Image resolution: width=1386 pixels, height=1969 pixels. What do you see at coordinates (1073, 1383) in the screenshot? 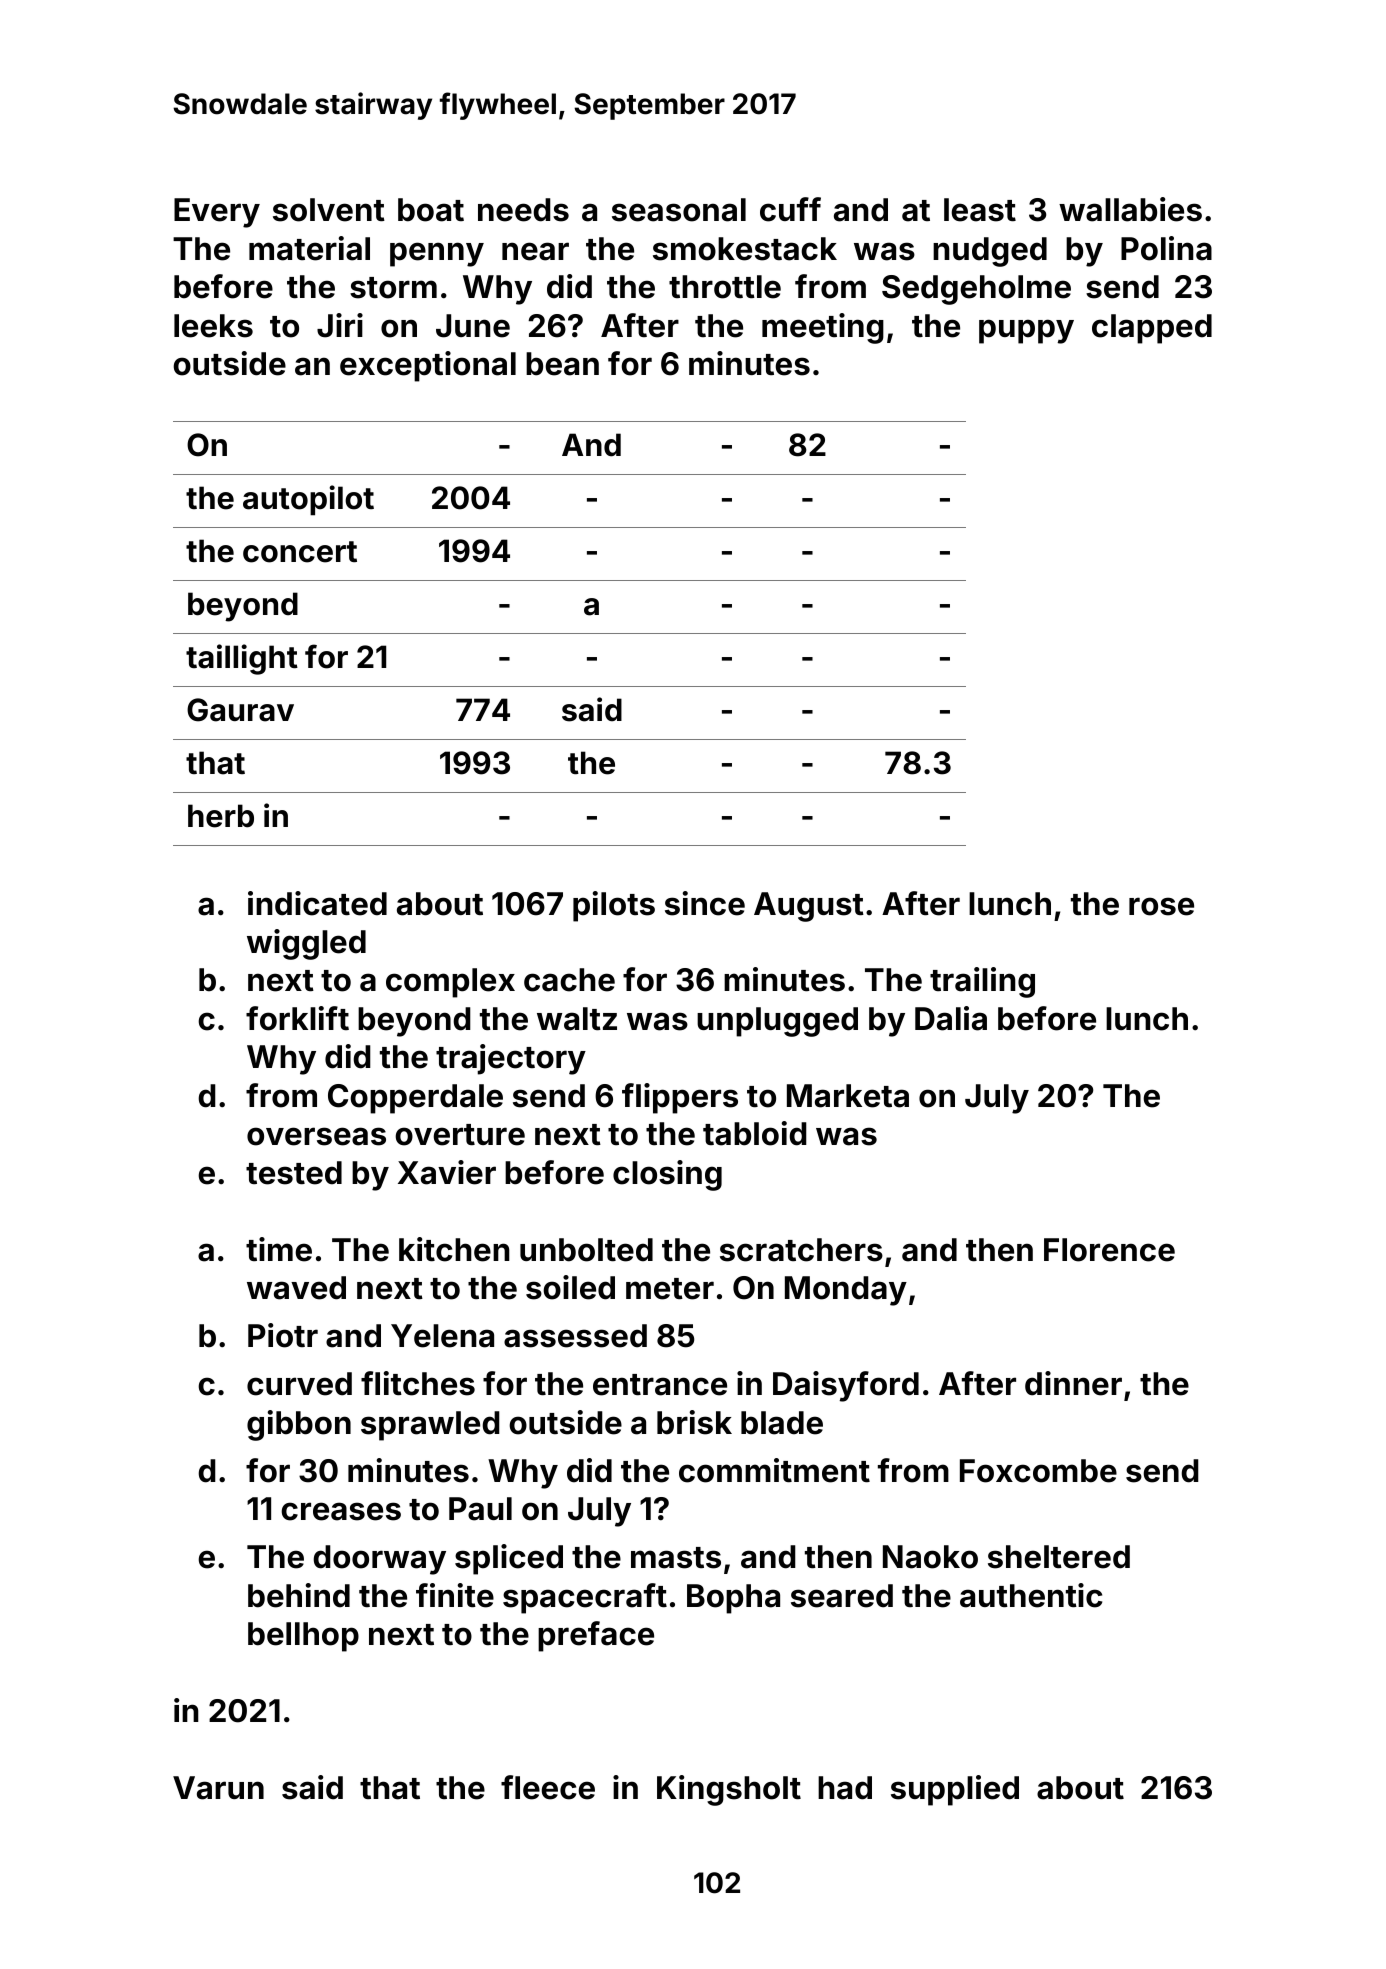
I see `dinner` at bounding box center [1073, 1383].
